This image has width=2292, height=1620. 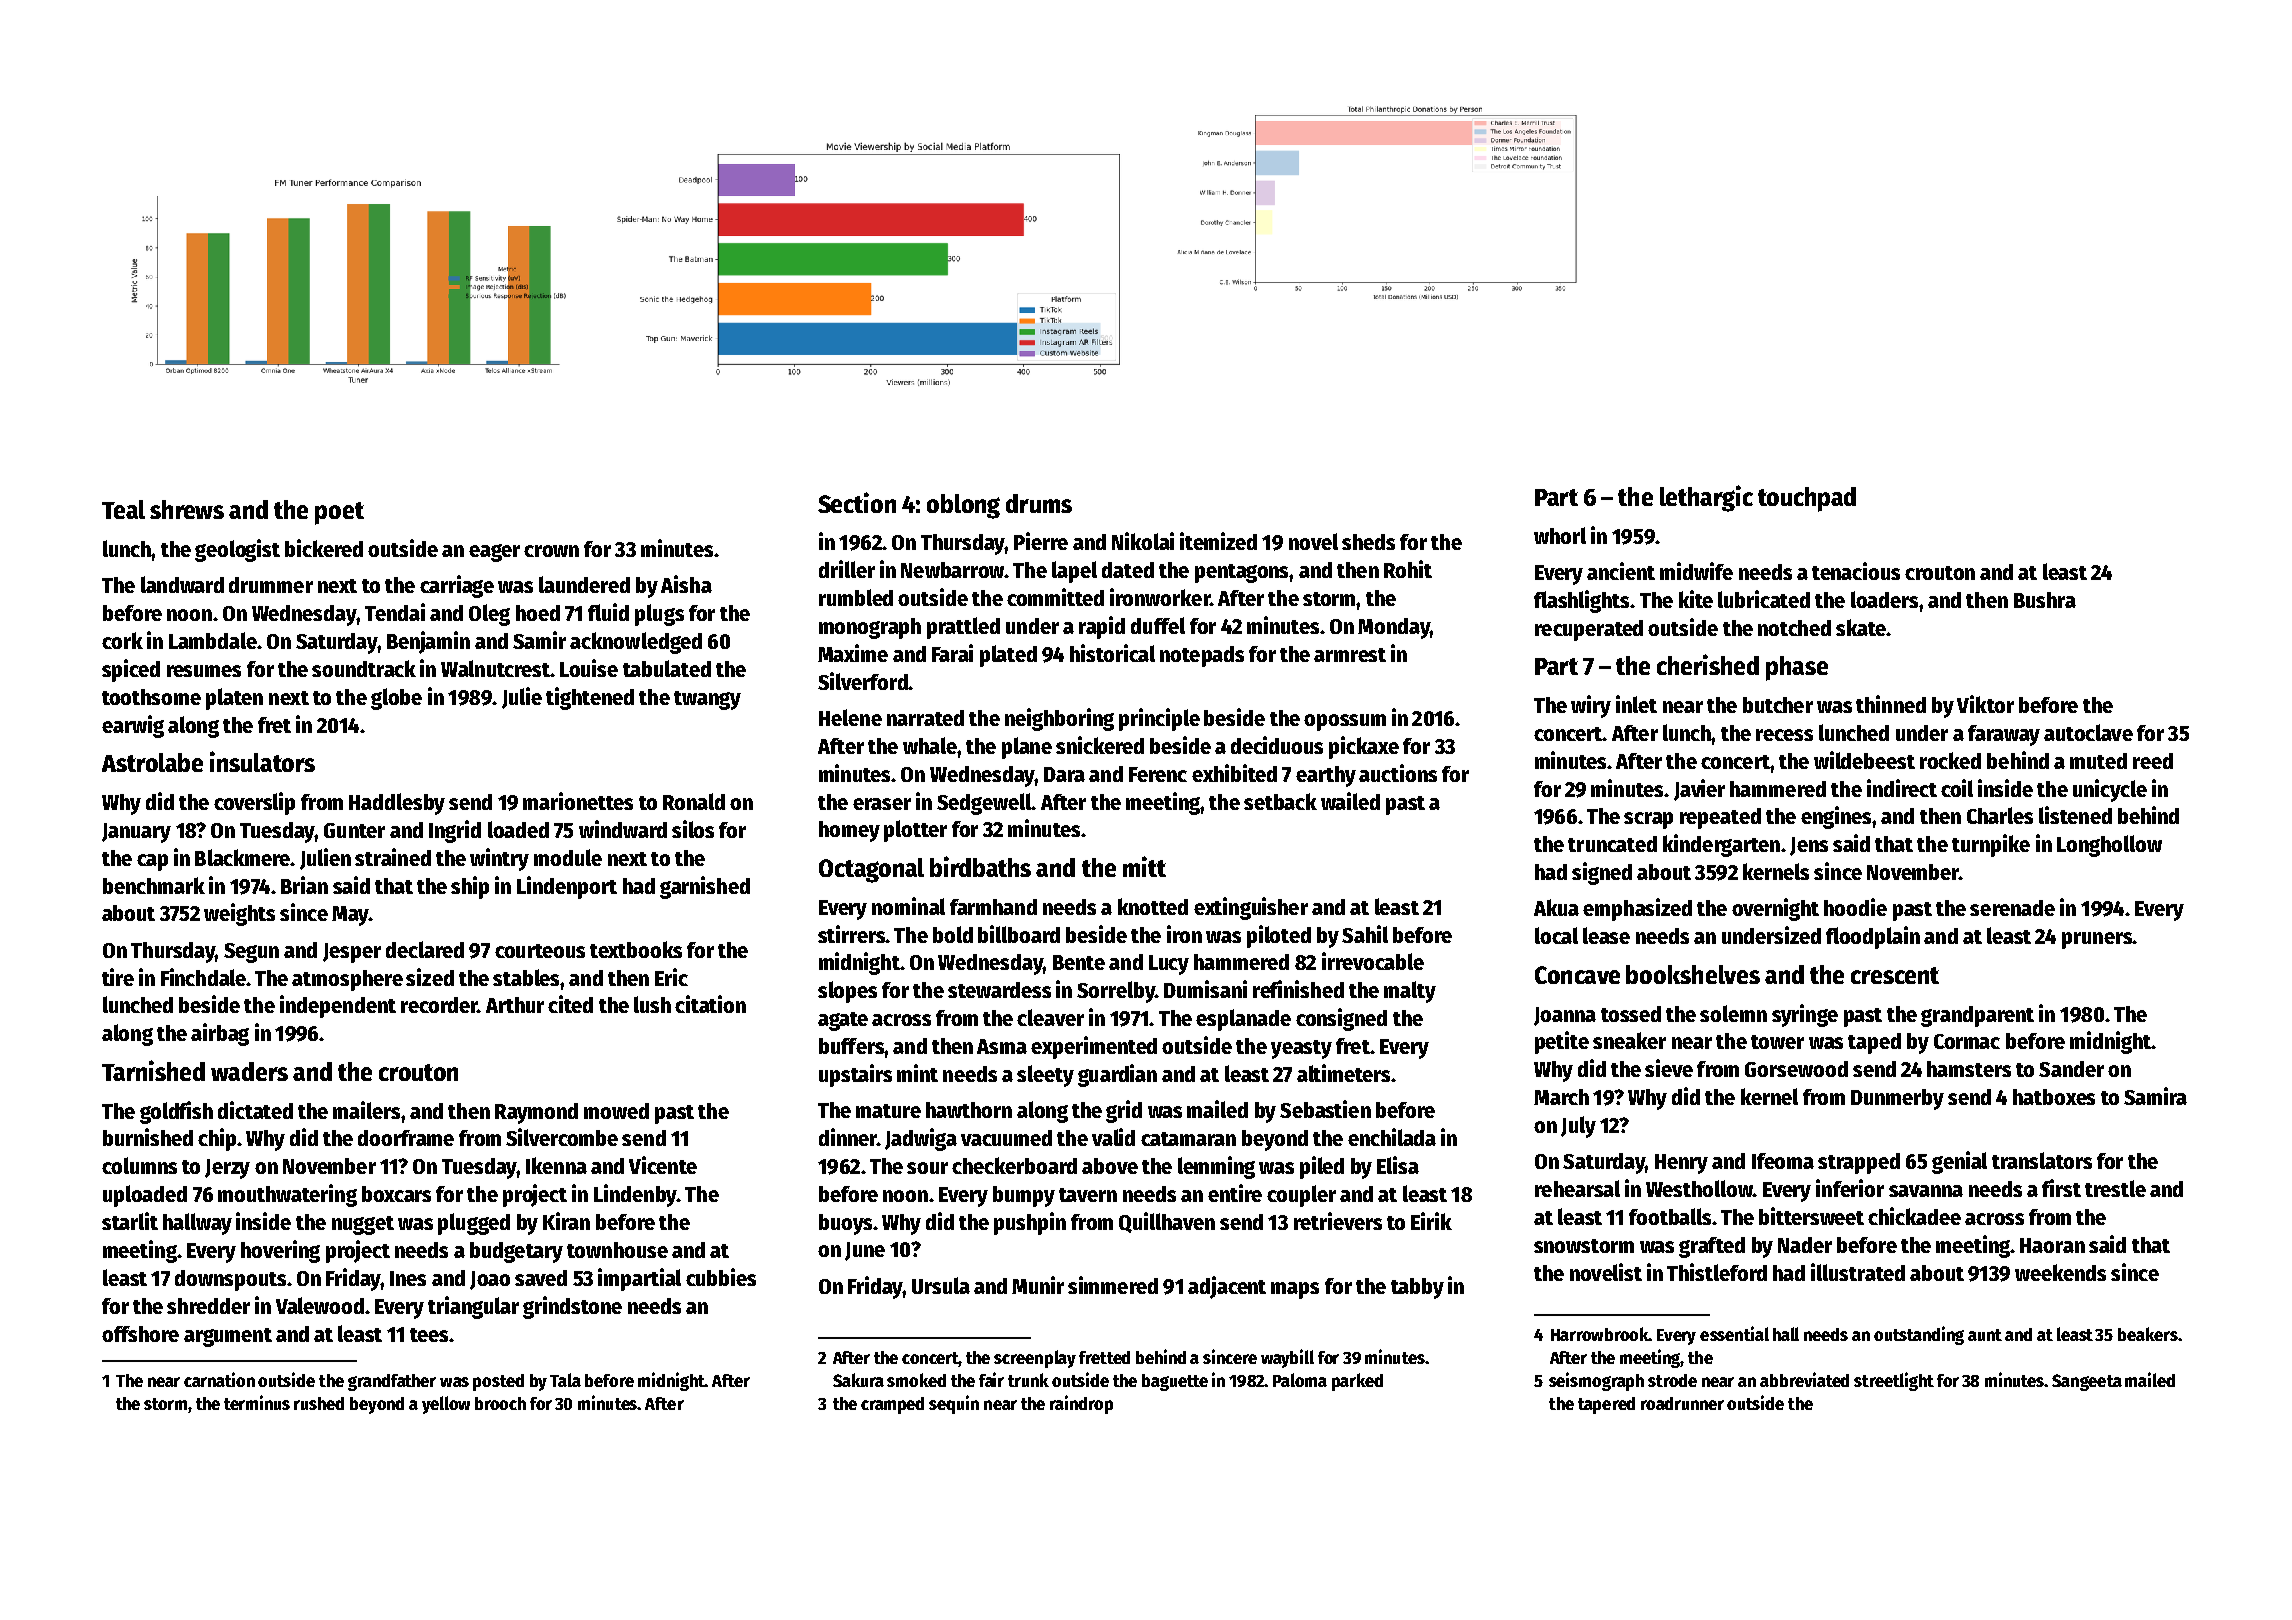 What do you see at coordinates (2097, 940) in the image?
I see `pruners` at bounding box center [2097, 940].
